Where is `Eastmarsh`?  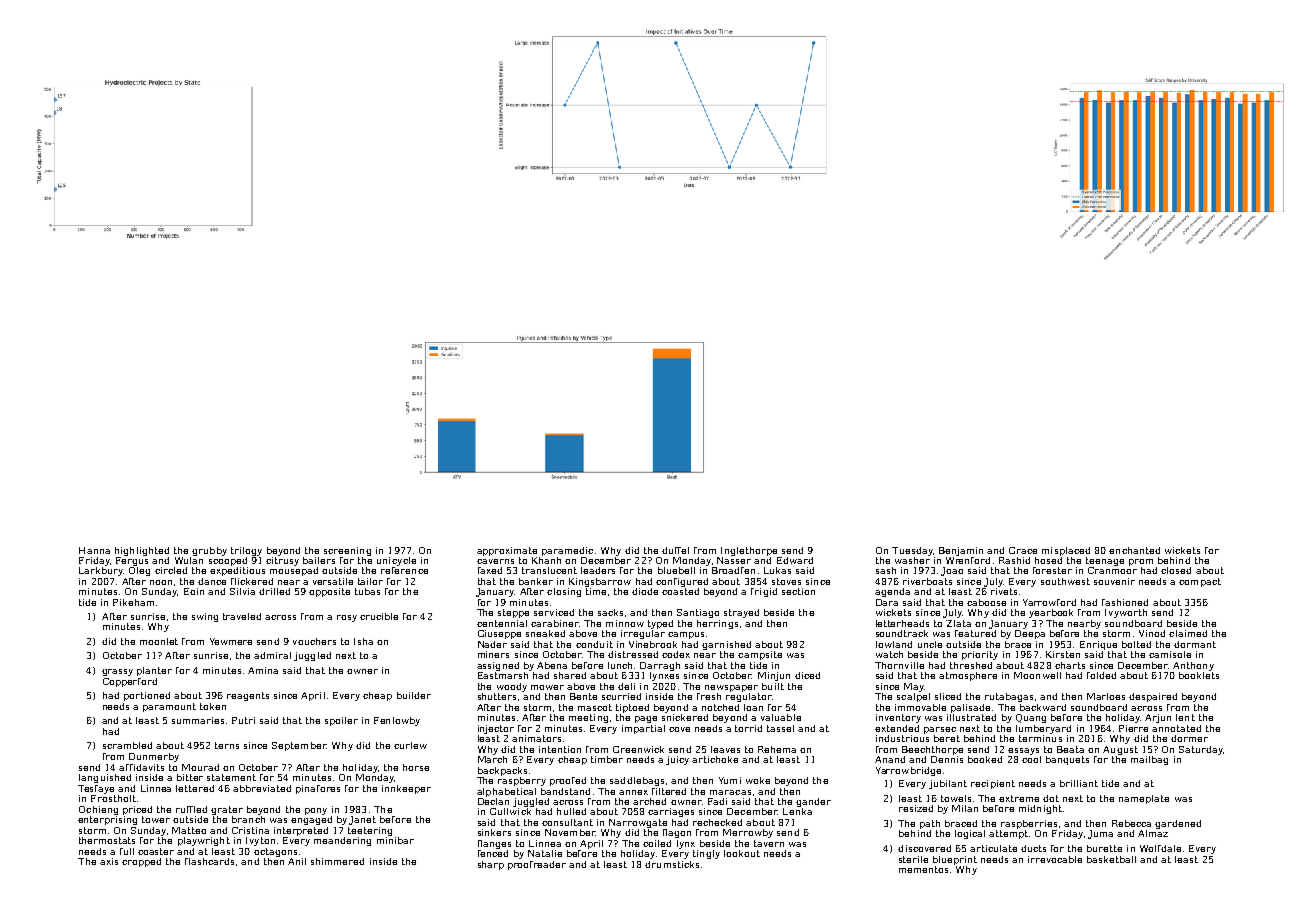 Eastmarsh is located at coordinates (503, 675).
